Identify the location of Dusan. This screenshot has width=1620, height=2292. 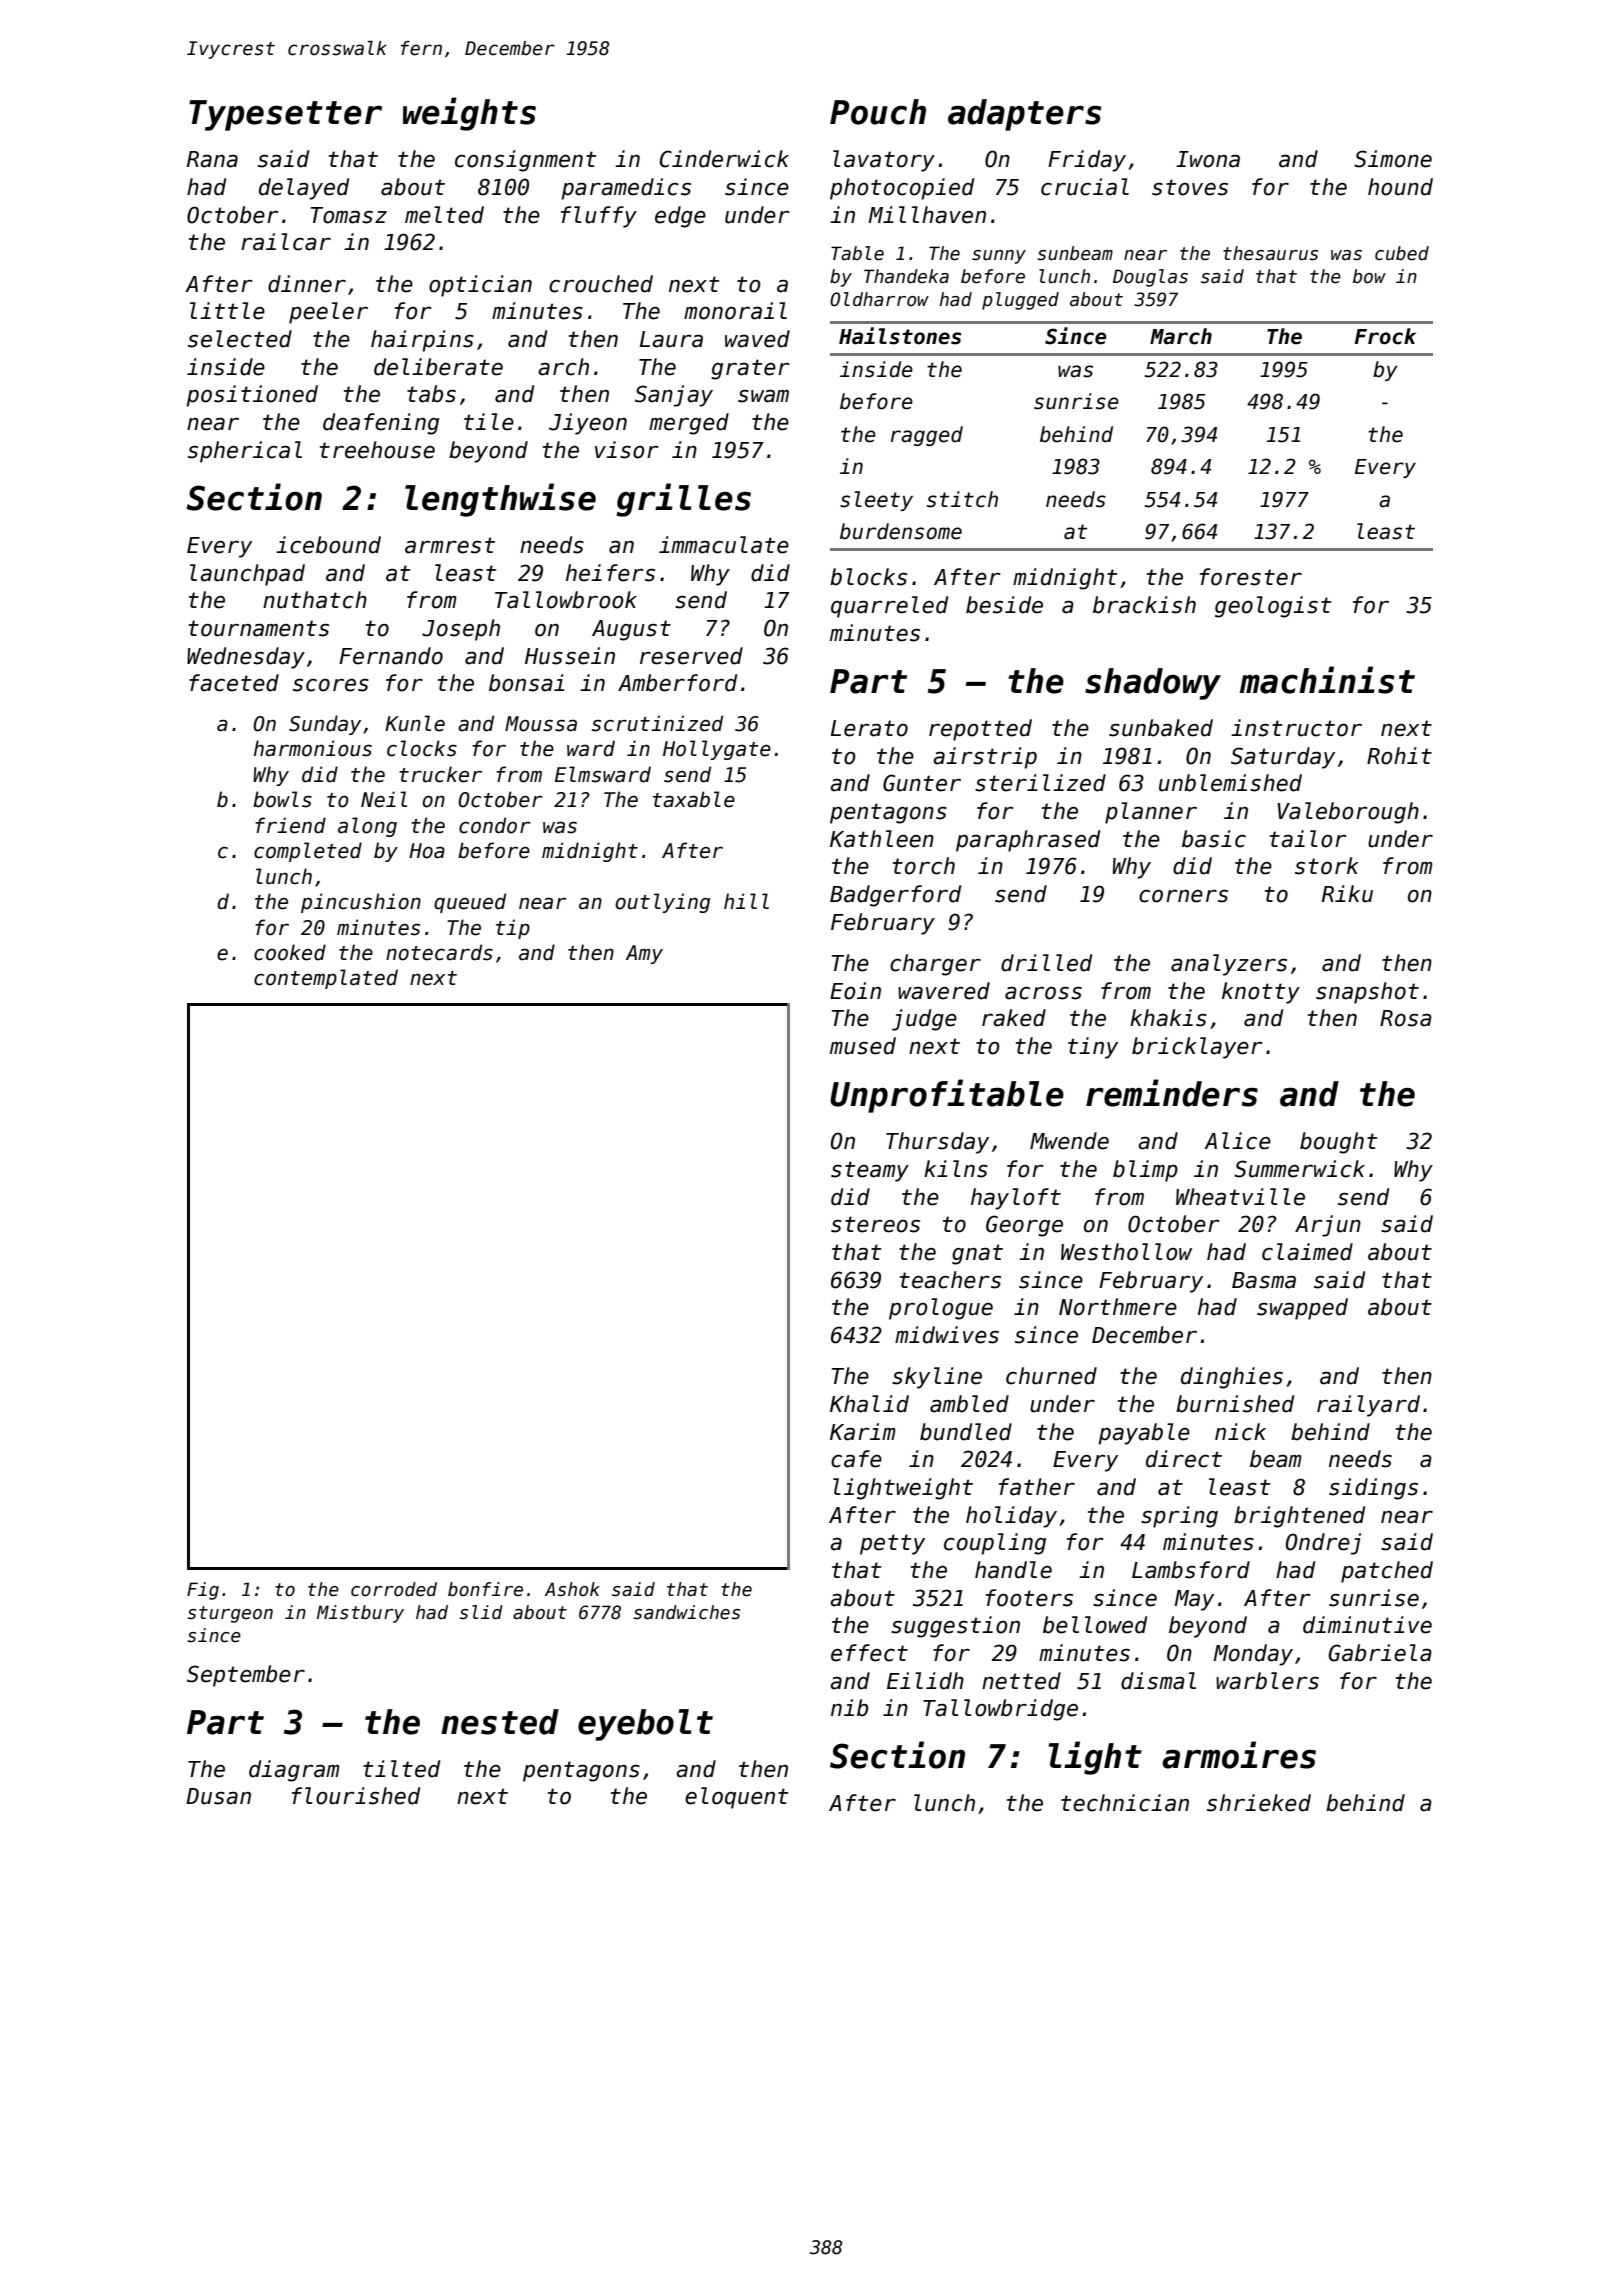
(218, 1796).
